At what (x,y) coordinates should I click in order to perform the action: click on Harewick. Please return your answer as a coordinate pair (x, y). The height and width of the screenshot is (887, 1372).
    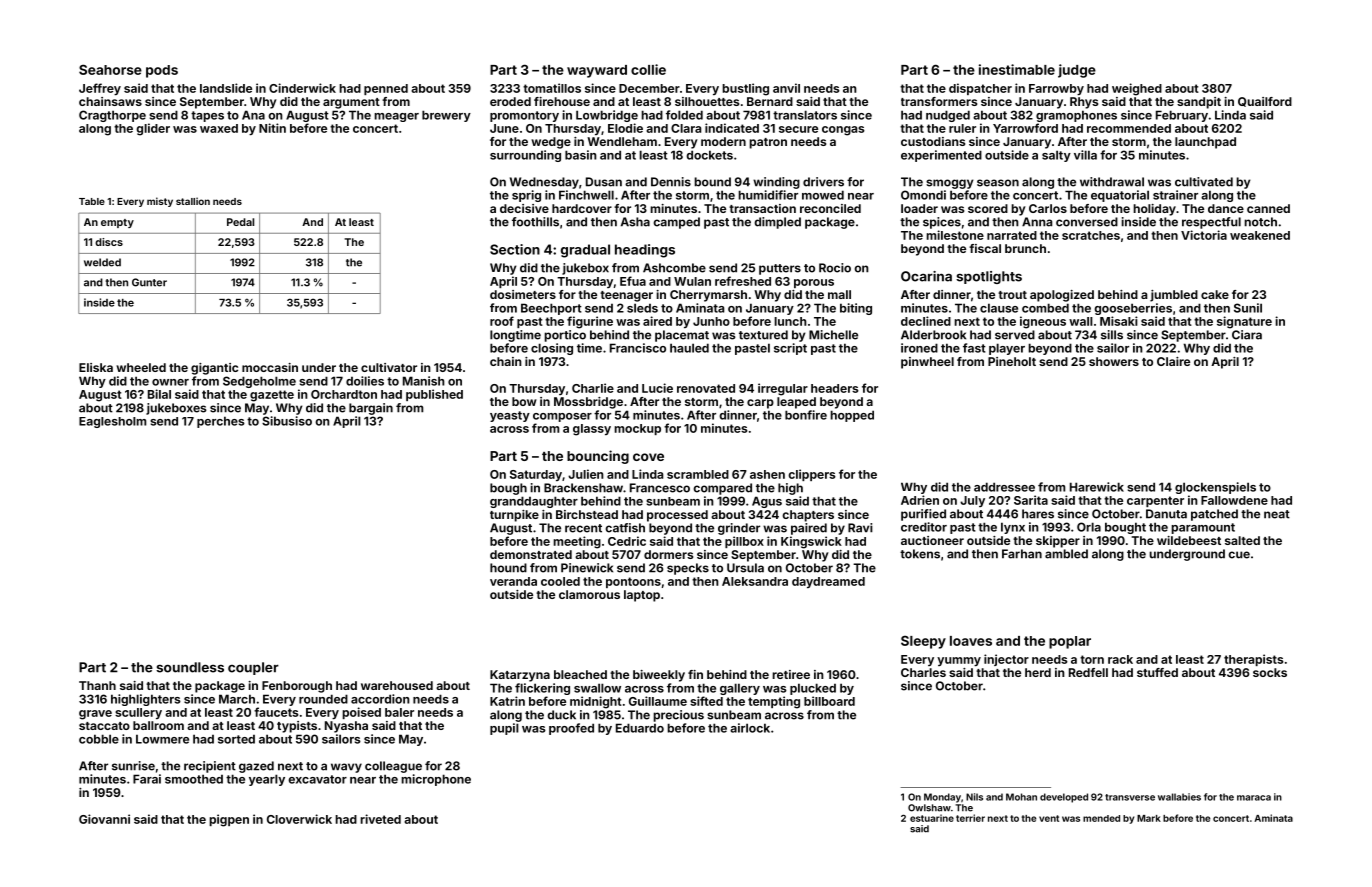
    Looking at the image, I should click on (1097, 487).
